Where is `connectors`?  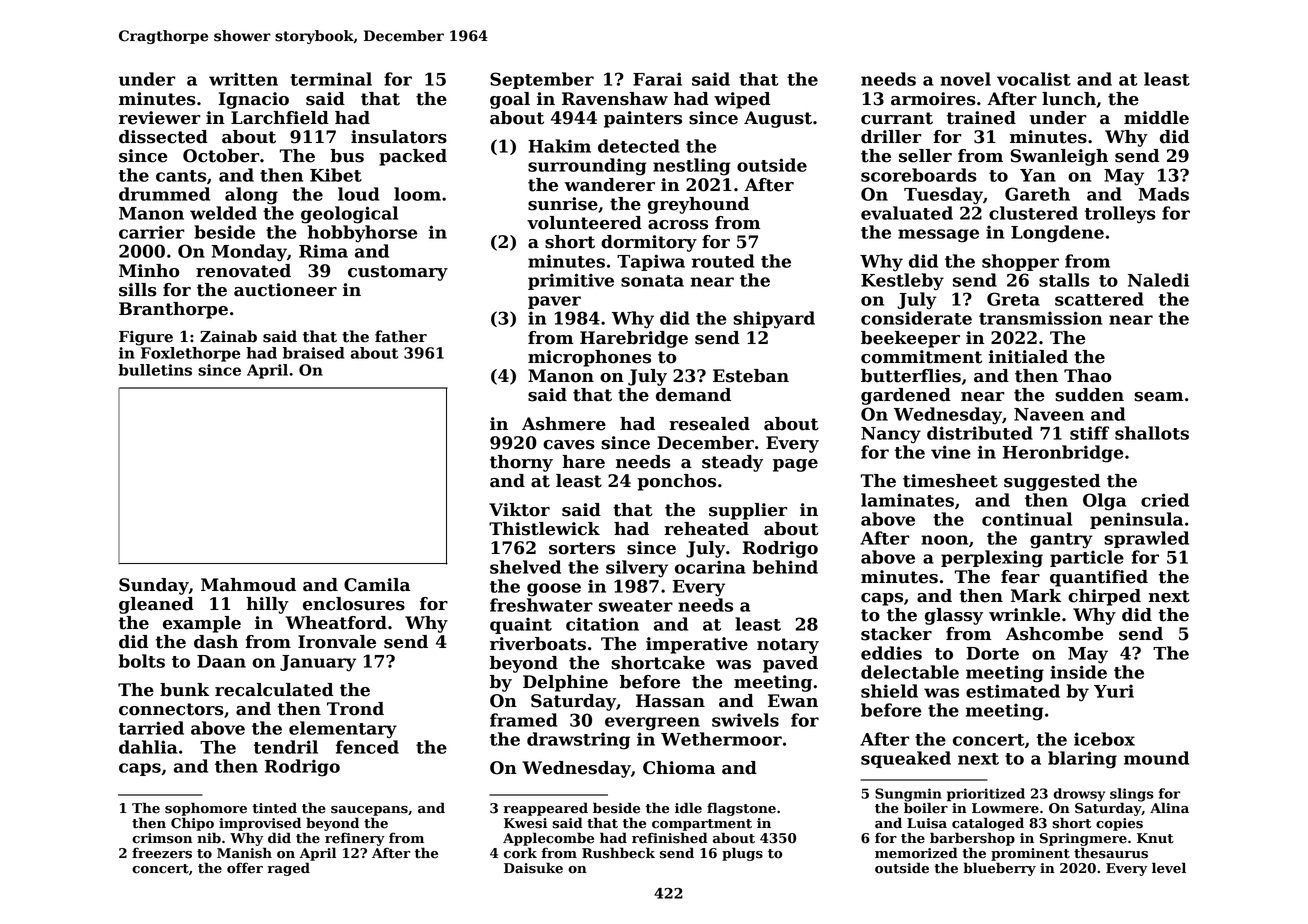 connectors is located at coordinates (171, 709).
